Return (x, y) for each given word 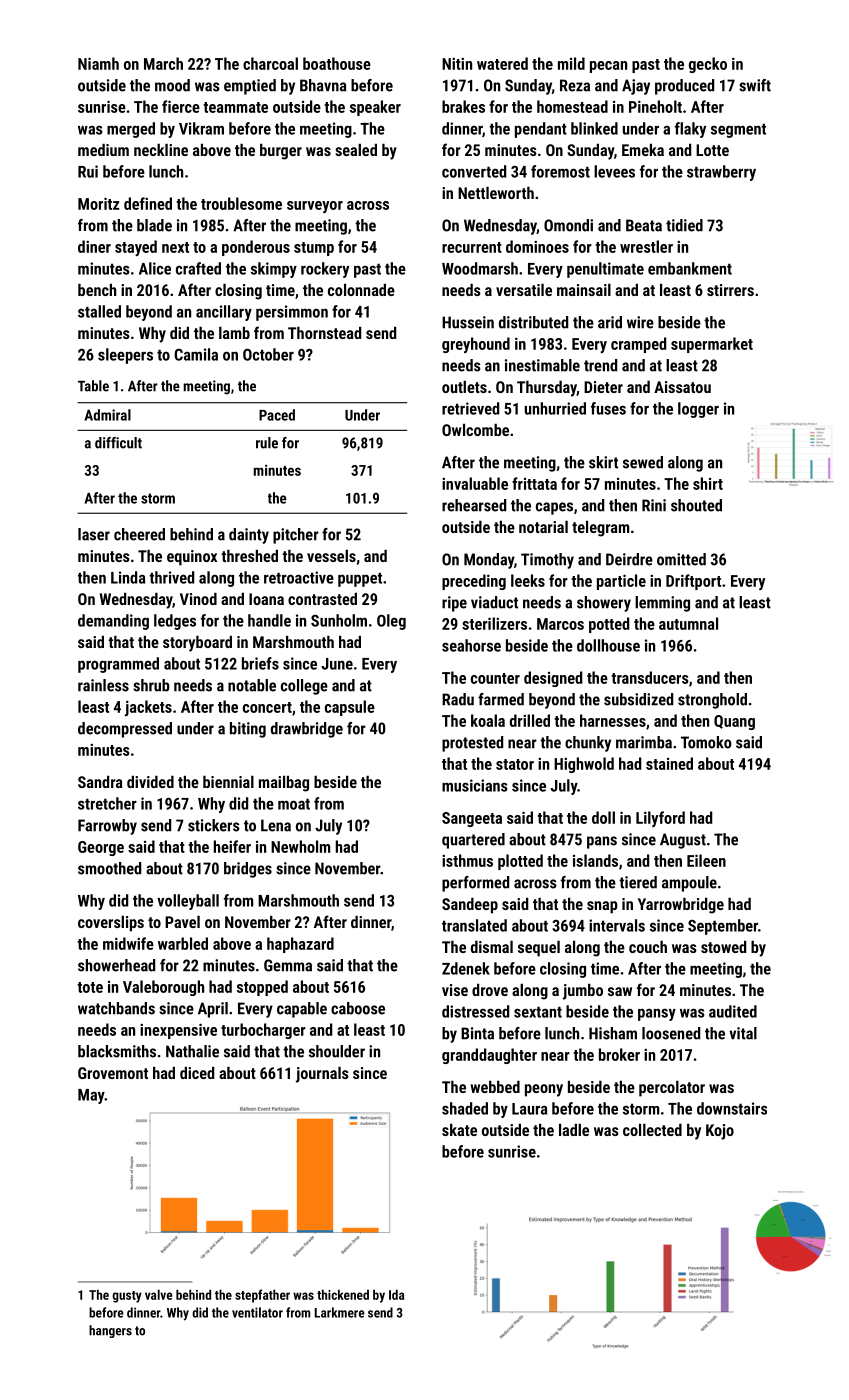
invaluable (475, 483)
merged (131, 130)
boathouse (337, 63)
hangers (110, 1331)
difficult (118, 443)
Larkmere (340, 1312)
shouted (696, 505)
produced (684, 87)
